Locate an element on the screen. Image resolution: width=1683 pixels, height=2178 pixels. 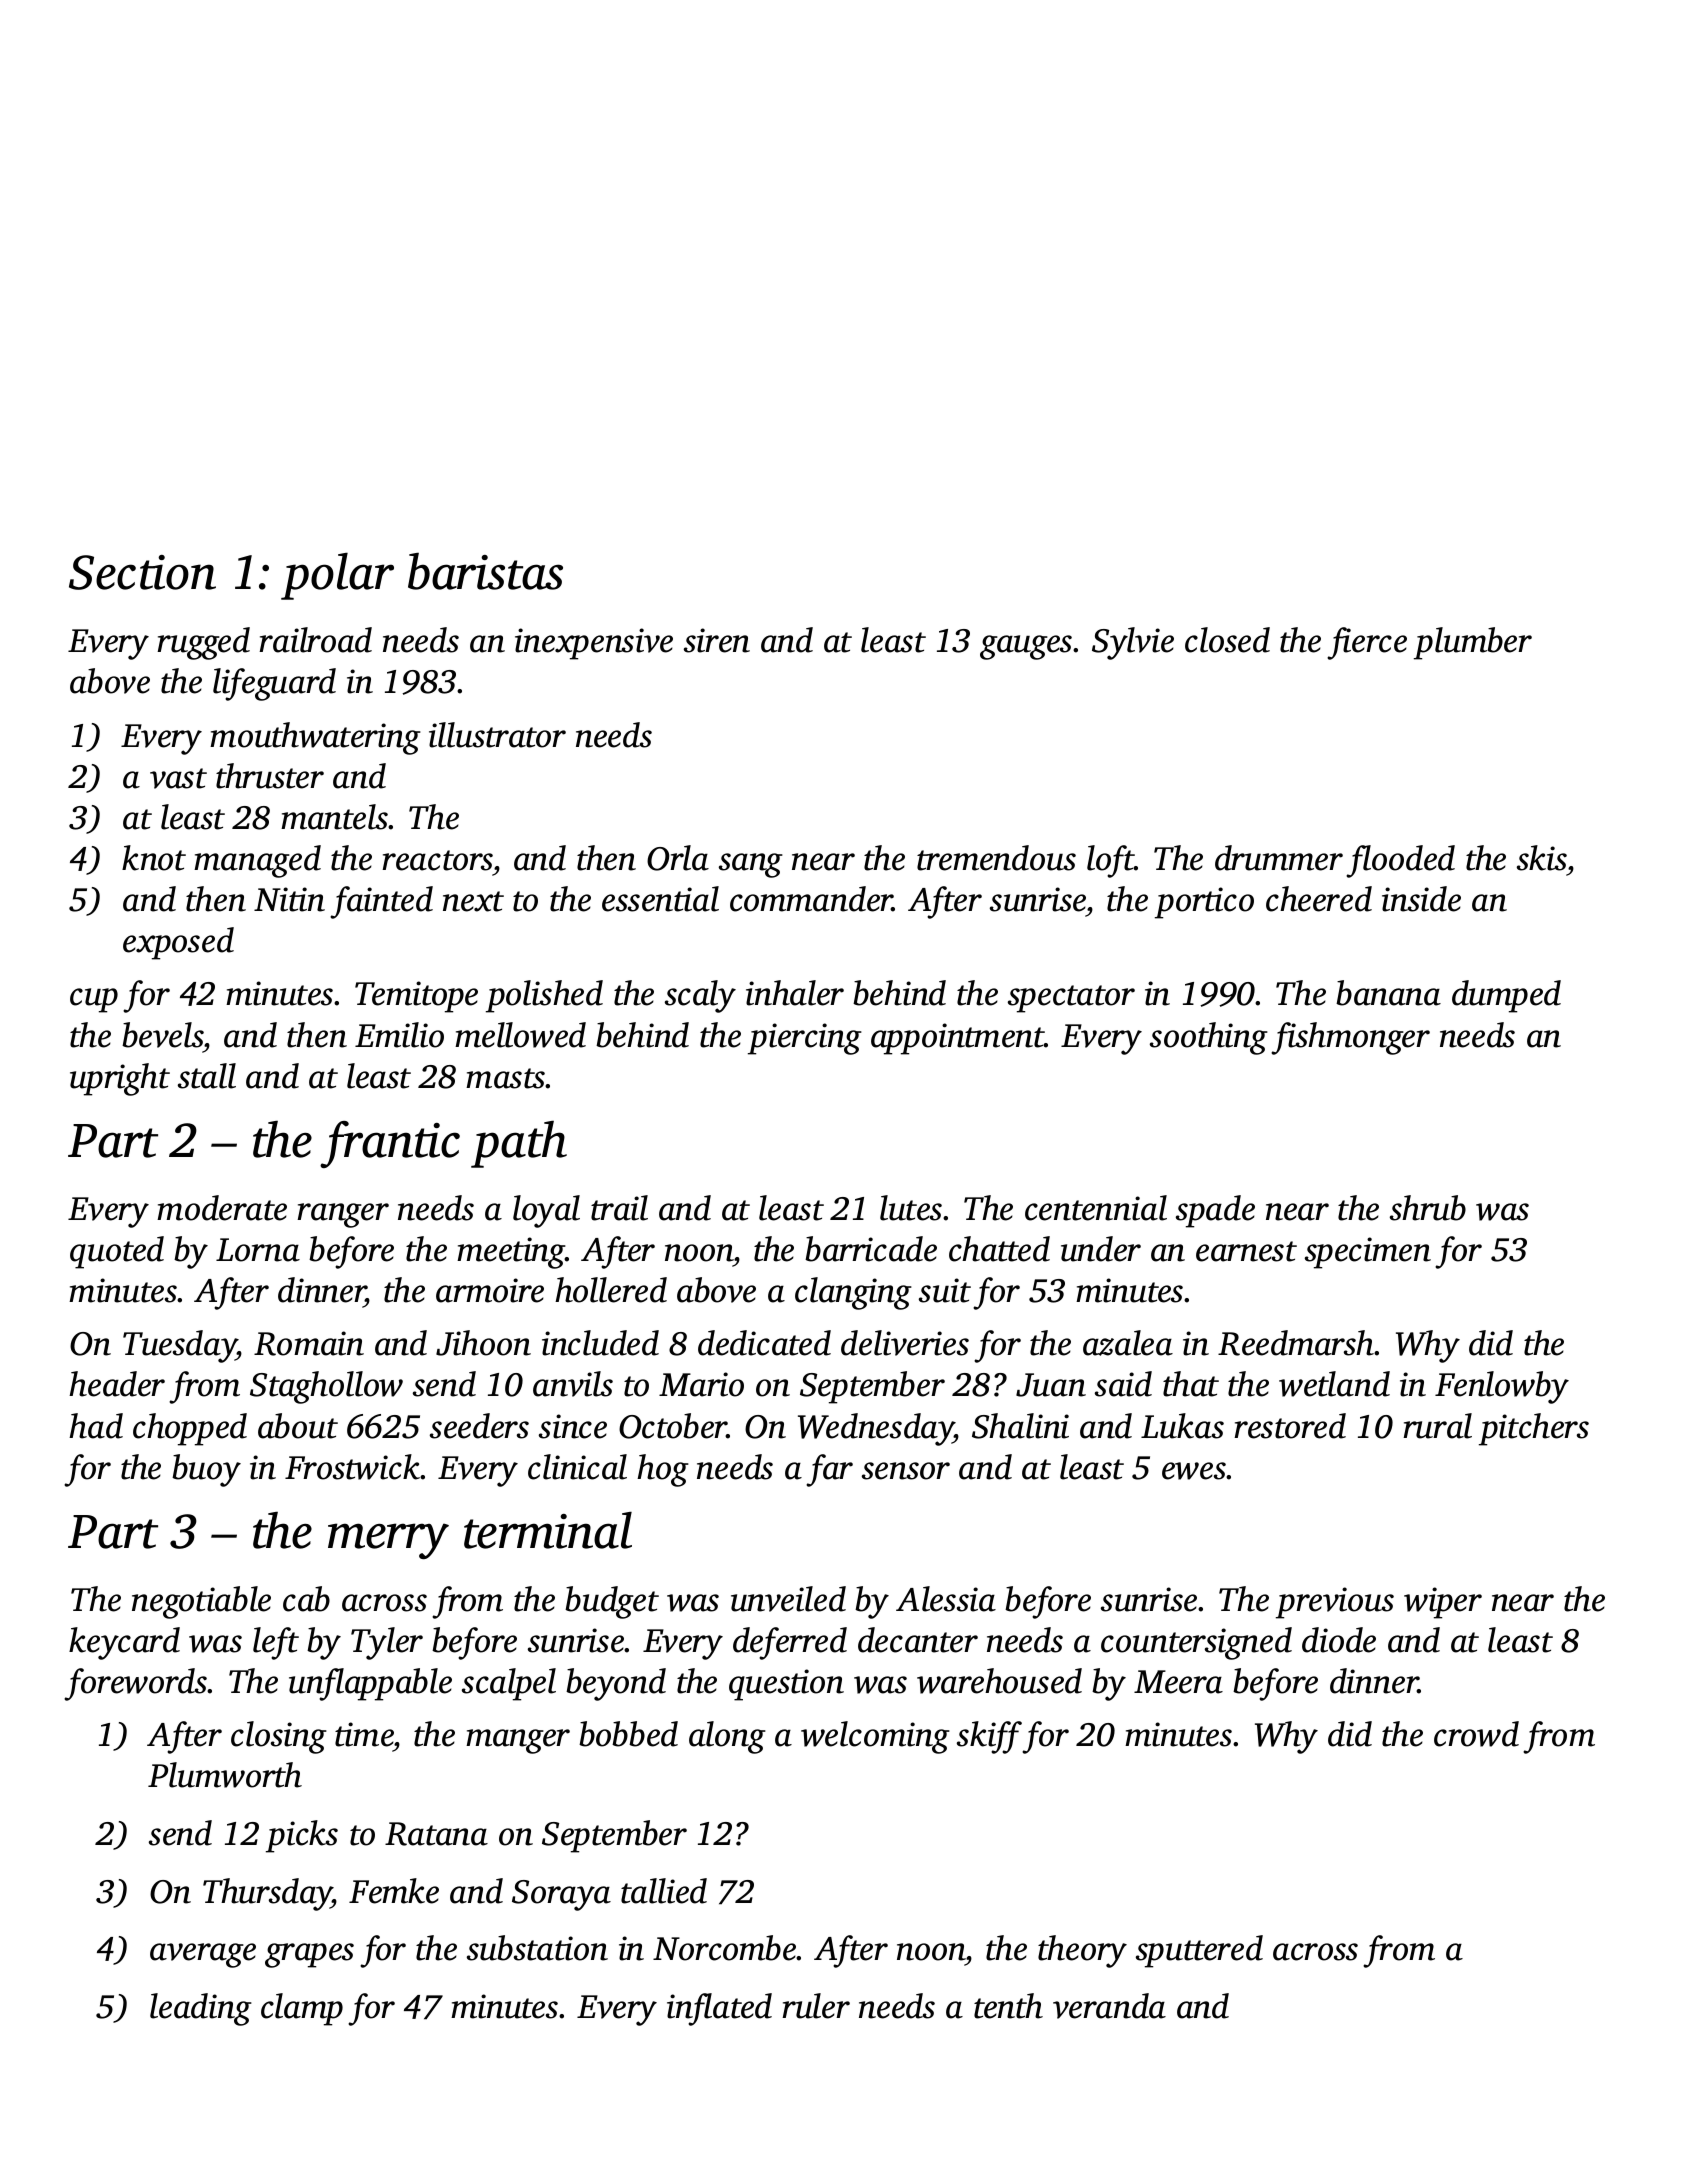
Fenlowby is located at coordinates (1502, 1387).
